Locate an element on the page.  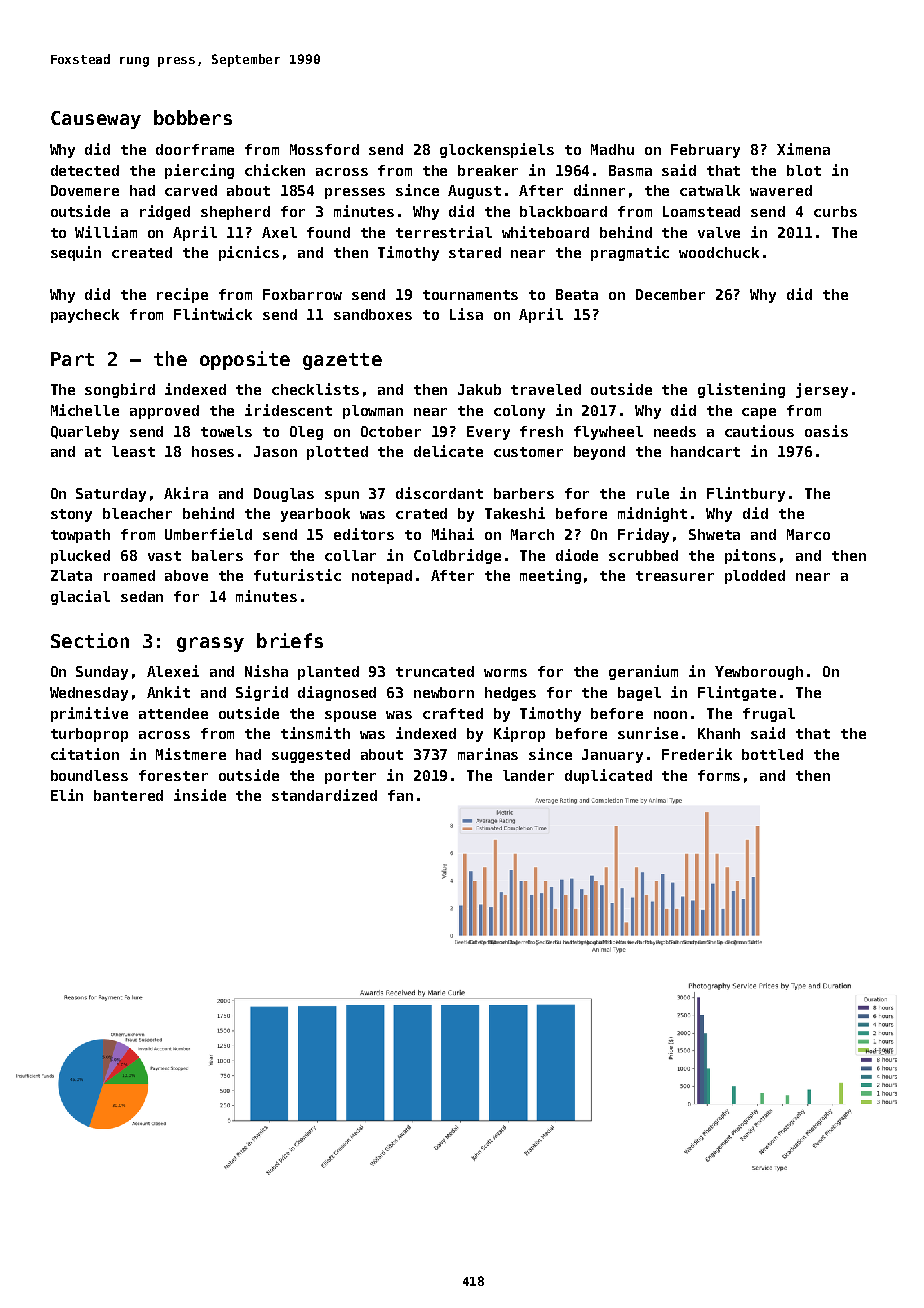
Mossford is located at coordinates (324, 149).
